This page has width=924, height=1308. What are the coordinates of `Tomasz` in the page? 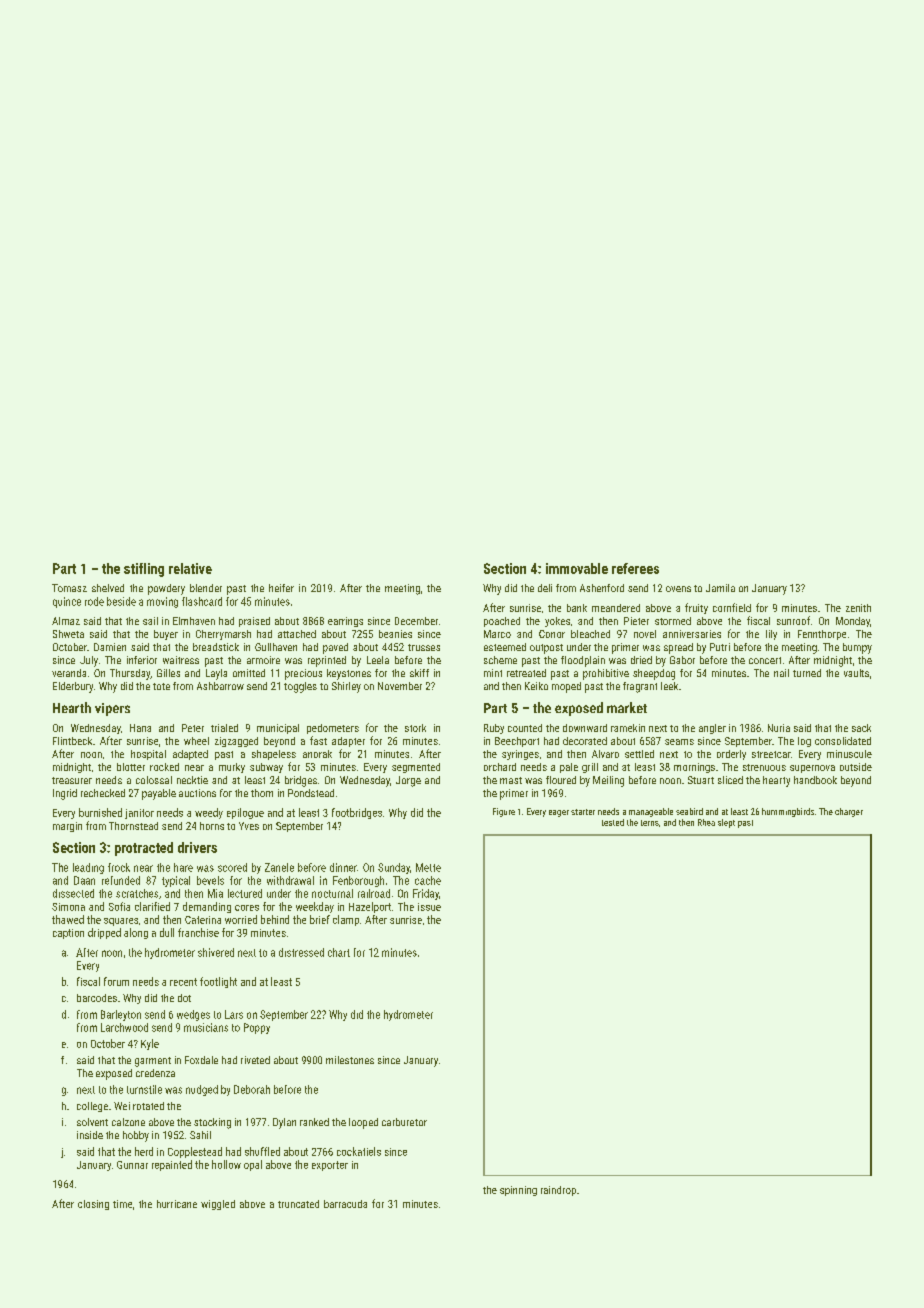 It's located at (69, 588).
